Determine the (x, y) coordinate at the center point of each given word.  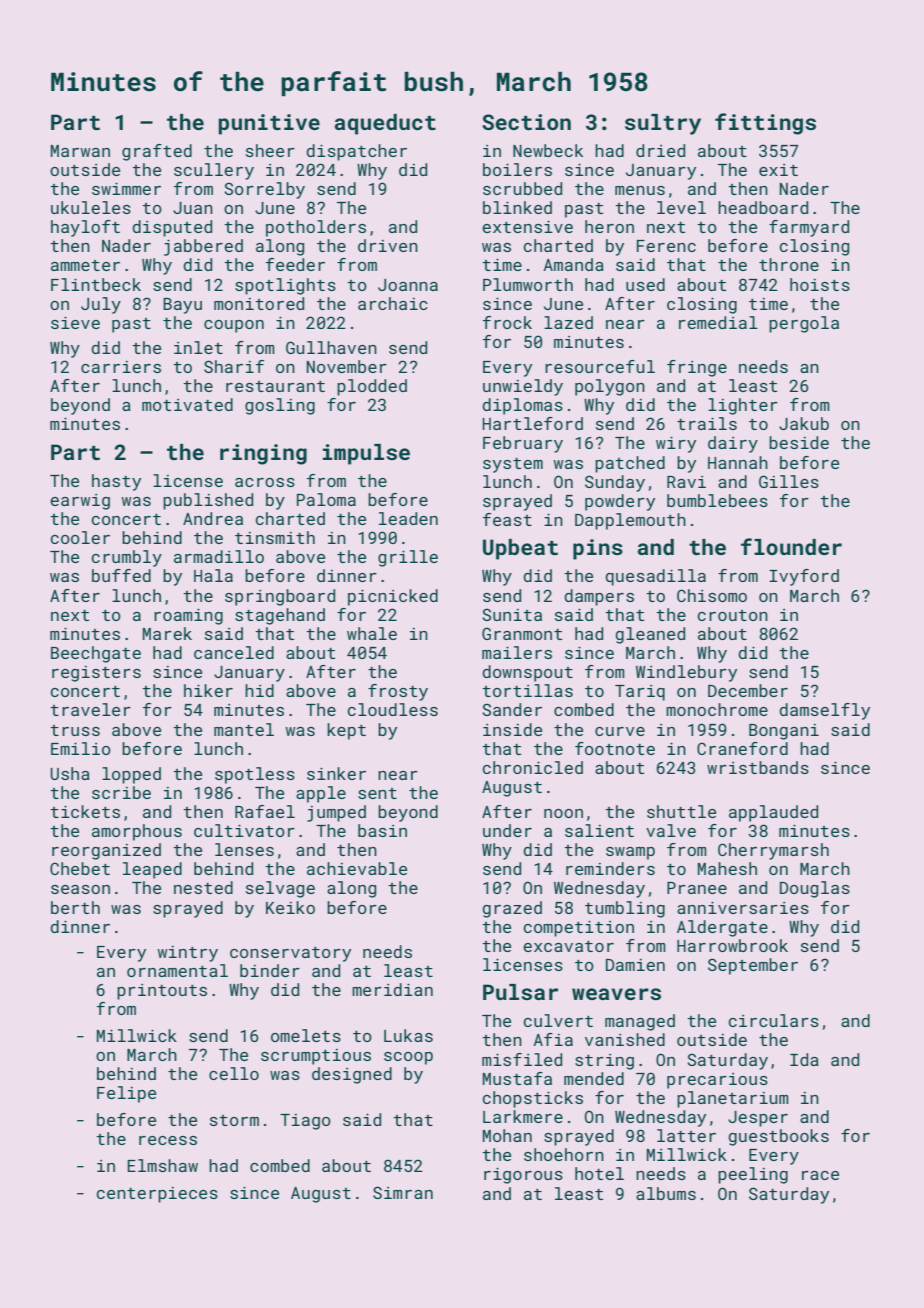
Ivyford (804, 577)
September (753, 966)
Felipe (126, 1094)
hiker (208, 690)
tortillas (527, 690)
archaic (393, 303)
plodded (372, 387)
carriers (121, 367)
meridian (392, 989)
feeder (295, 264)
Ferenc (666, 246)
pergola (804, 324)
